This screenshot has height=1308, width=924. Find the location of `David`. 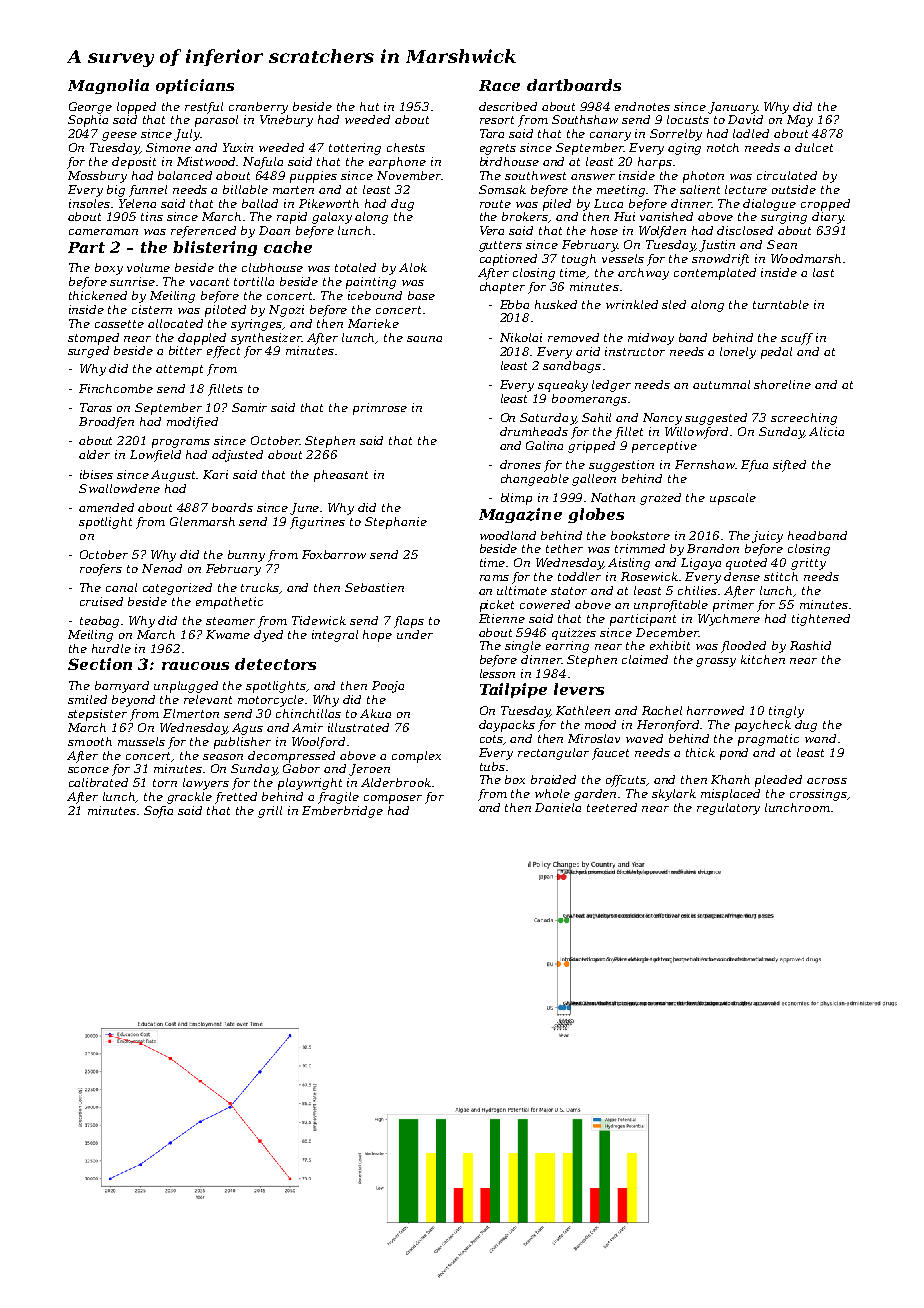

David is located at coordinates (745, 119).
